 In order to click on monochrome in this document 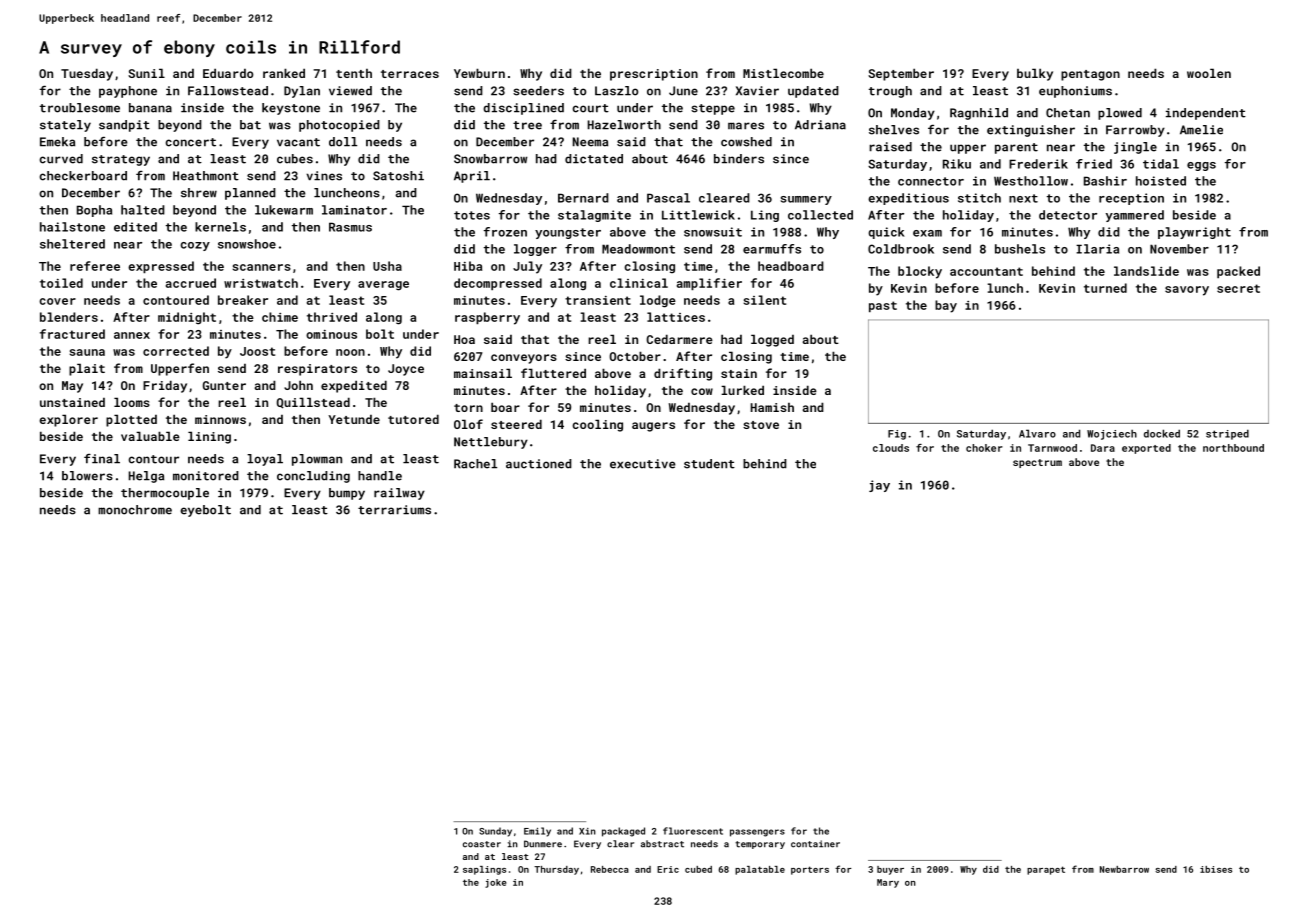, I will do `click(135, 510)`.
